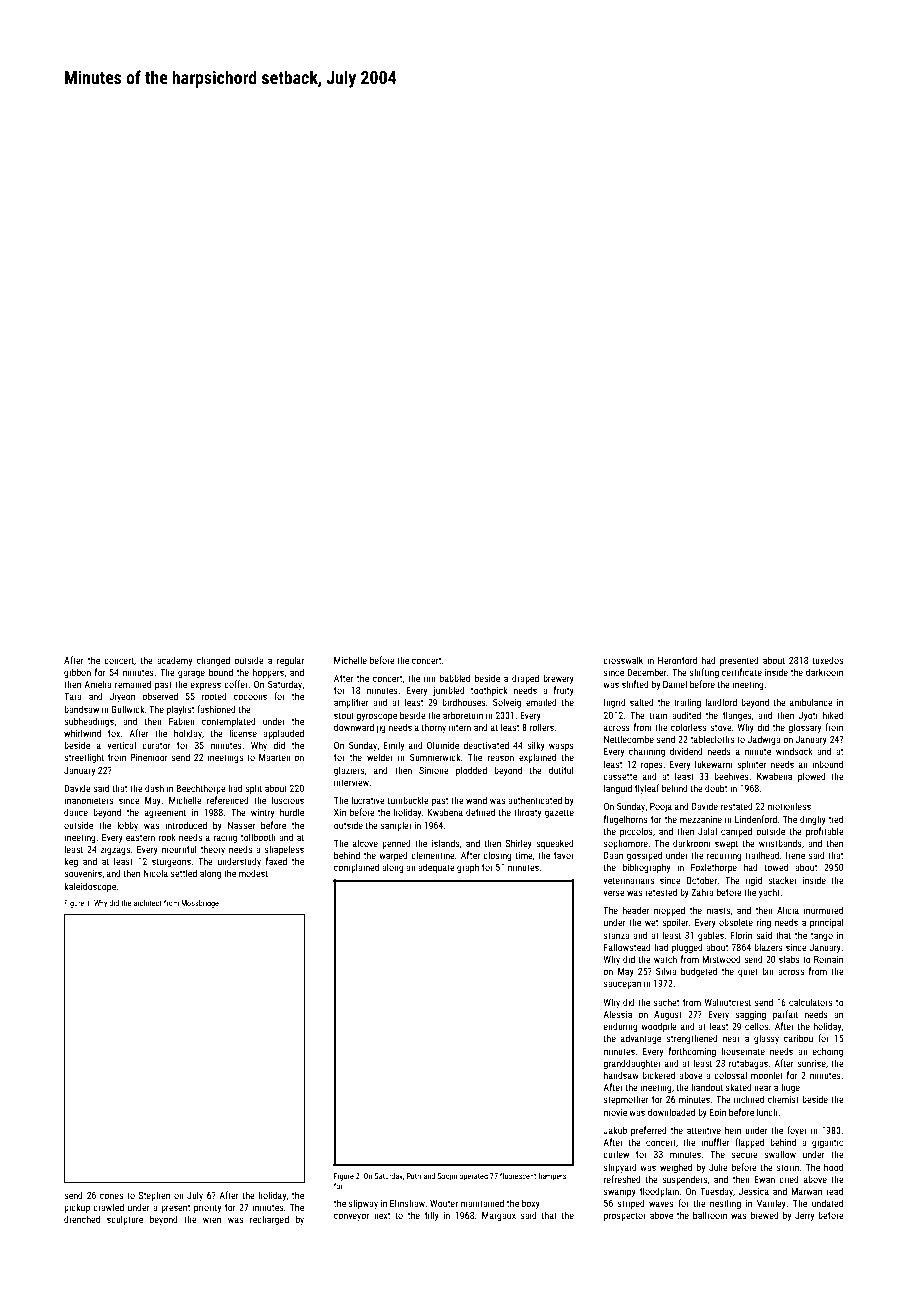 The image size is (908, 1316). What do you see at coordinates (615, 1130) in the screenshot?
I see `Jakub` at bounding box center [615, 1130].
